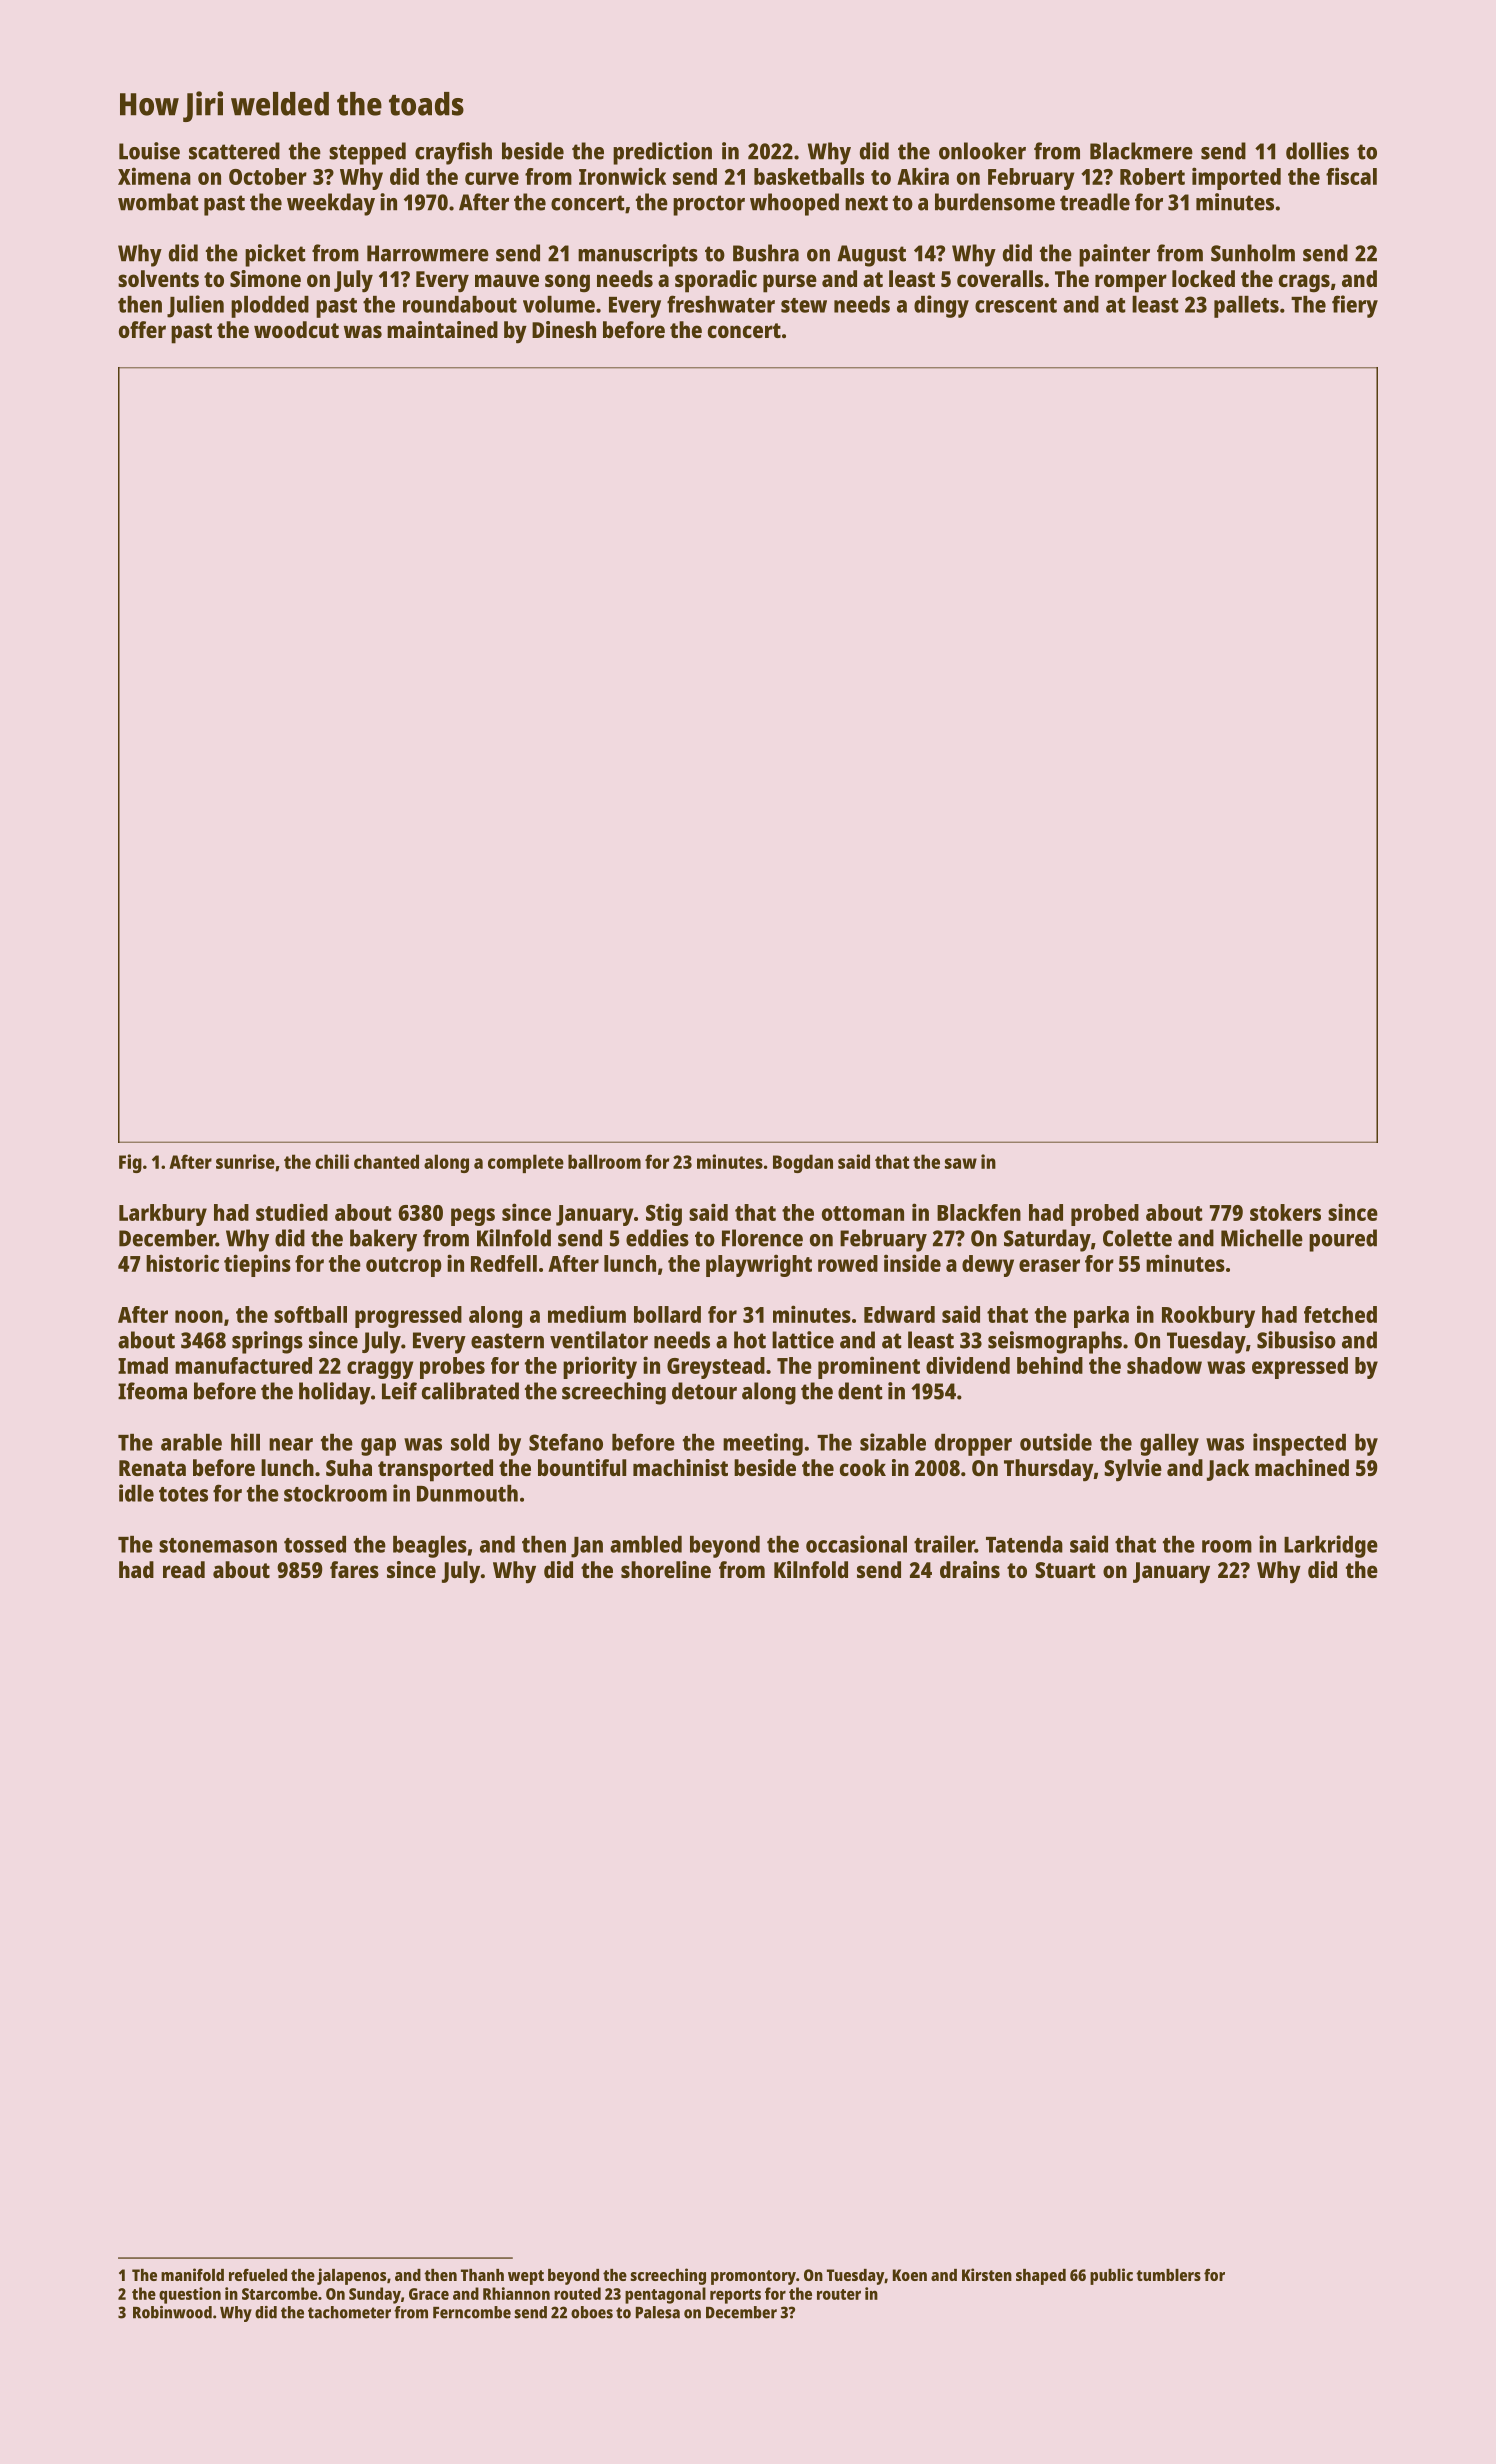 The image size is (1496, 2464). Describe the element at coordinates (1101, 1317) in the screenshot. I see `parka` at that location.
